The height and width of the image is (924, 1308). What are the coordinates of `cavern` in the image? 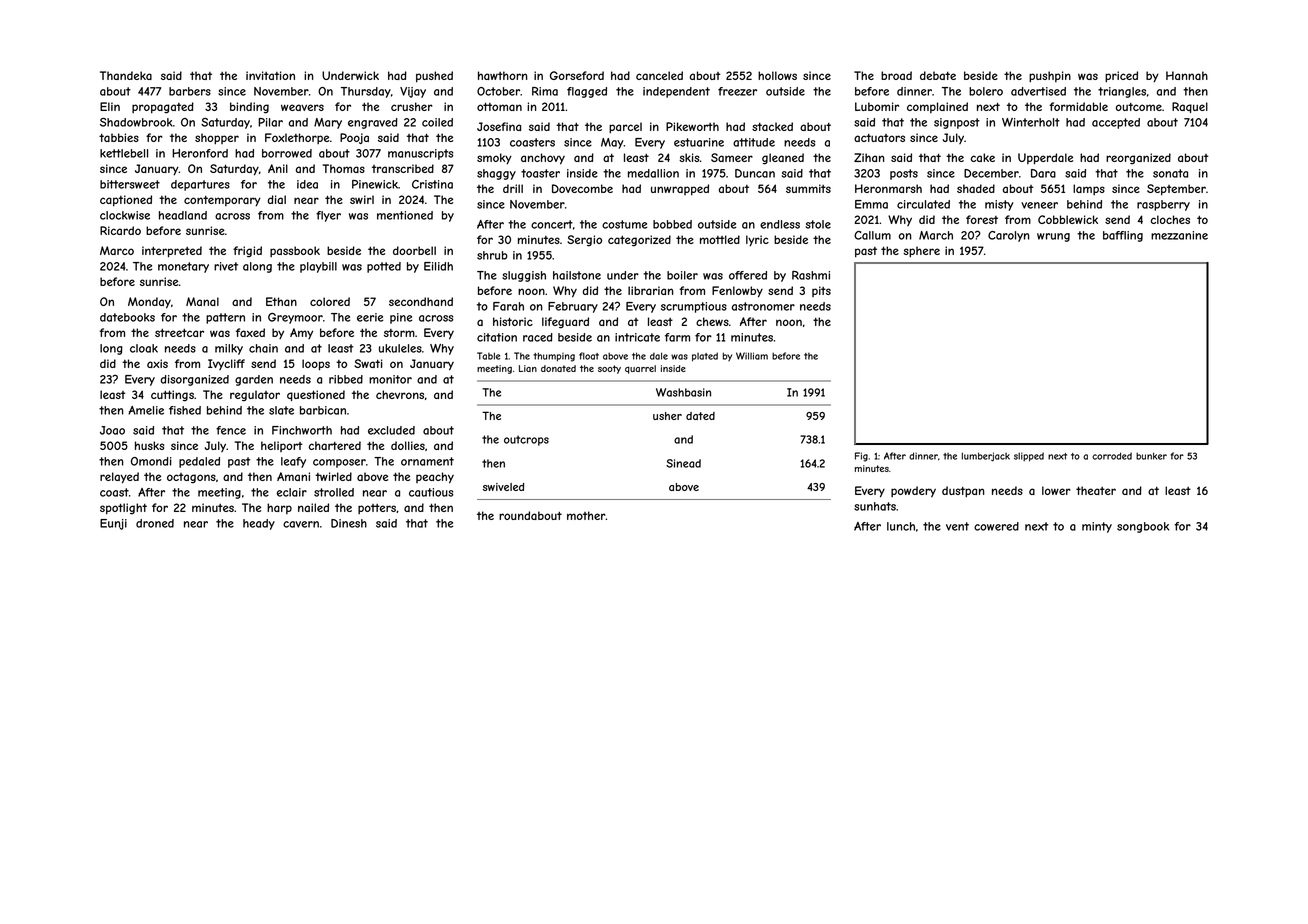 It's located at (301, 524).
